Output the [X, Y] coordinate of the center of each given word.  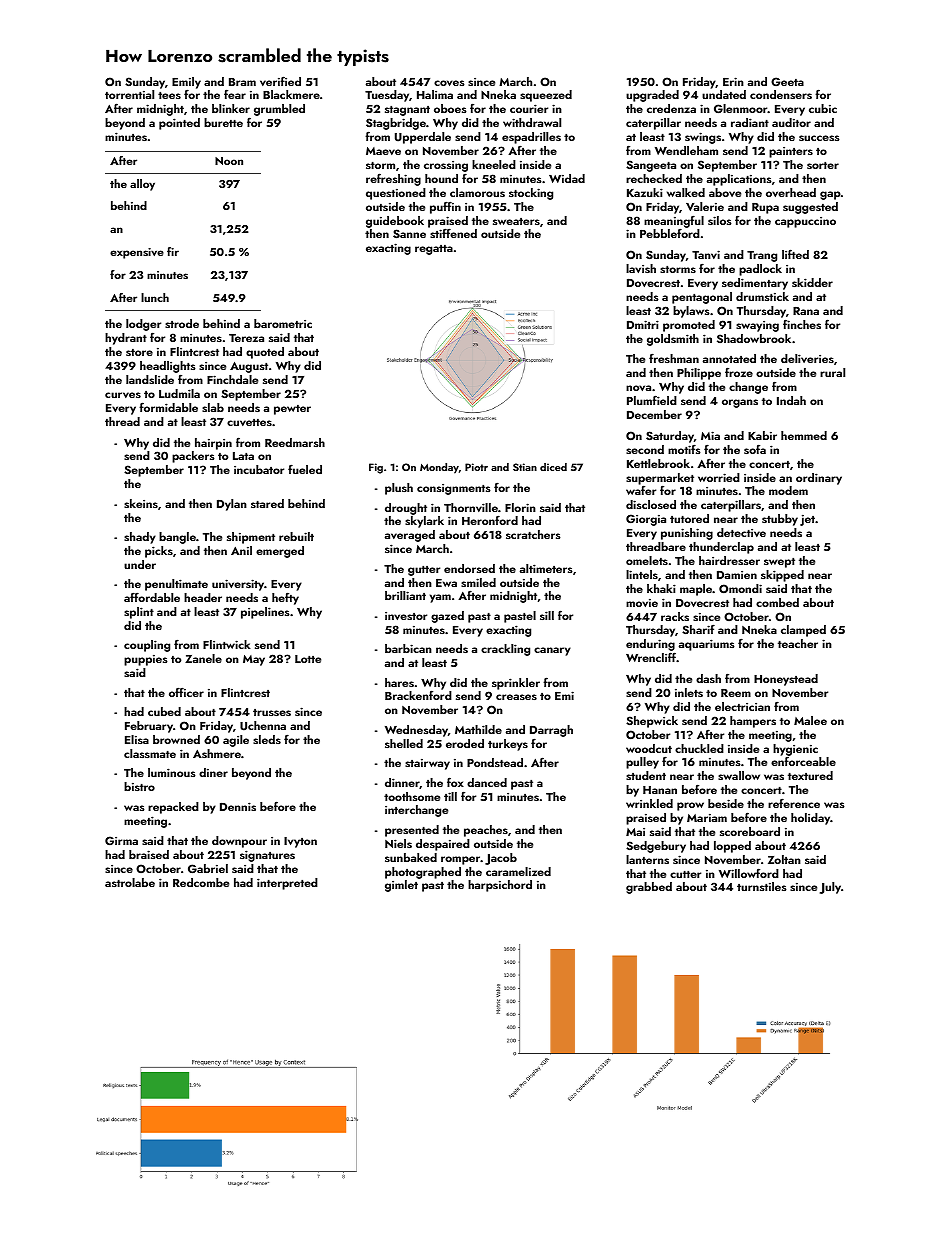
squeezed [546, 96]
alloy [142, 185]
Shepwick [652, 722]
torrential [129, 94]
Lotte [308, 659]
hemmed [804, 435]
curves [123, 395]
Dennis [238, 806]
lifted [795, 254]
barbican [408, 648]
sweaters [516, 221]
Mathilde [478, 729]
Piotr [476, 467]
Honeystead [786, 680]
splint [139, 613]
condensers [781, 94]
